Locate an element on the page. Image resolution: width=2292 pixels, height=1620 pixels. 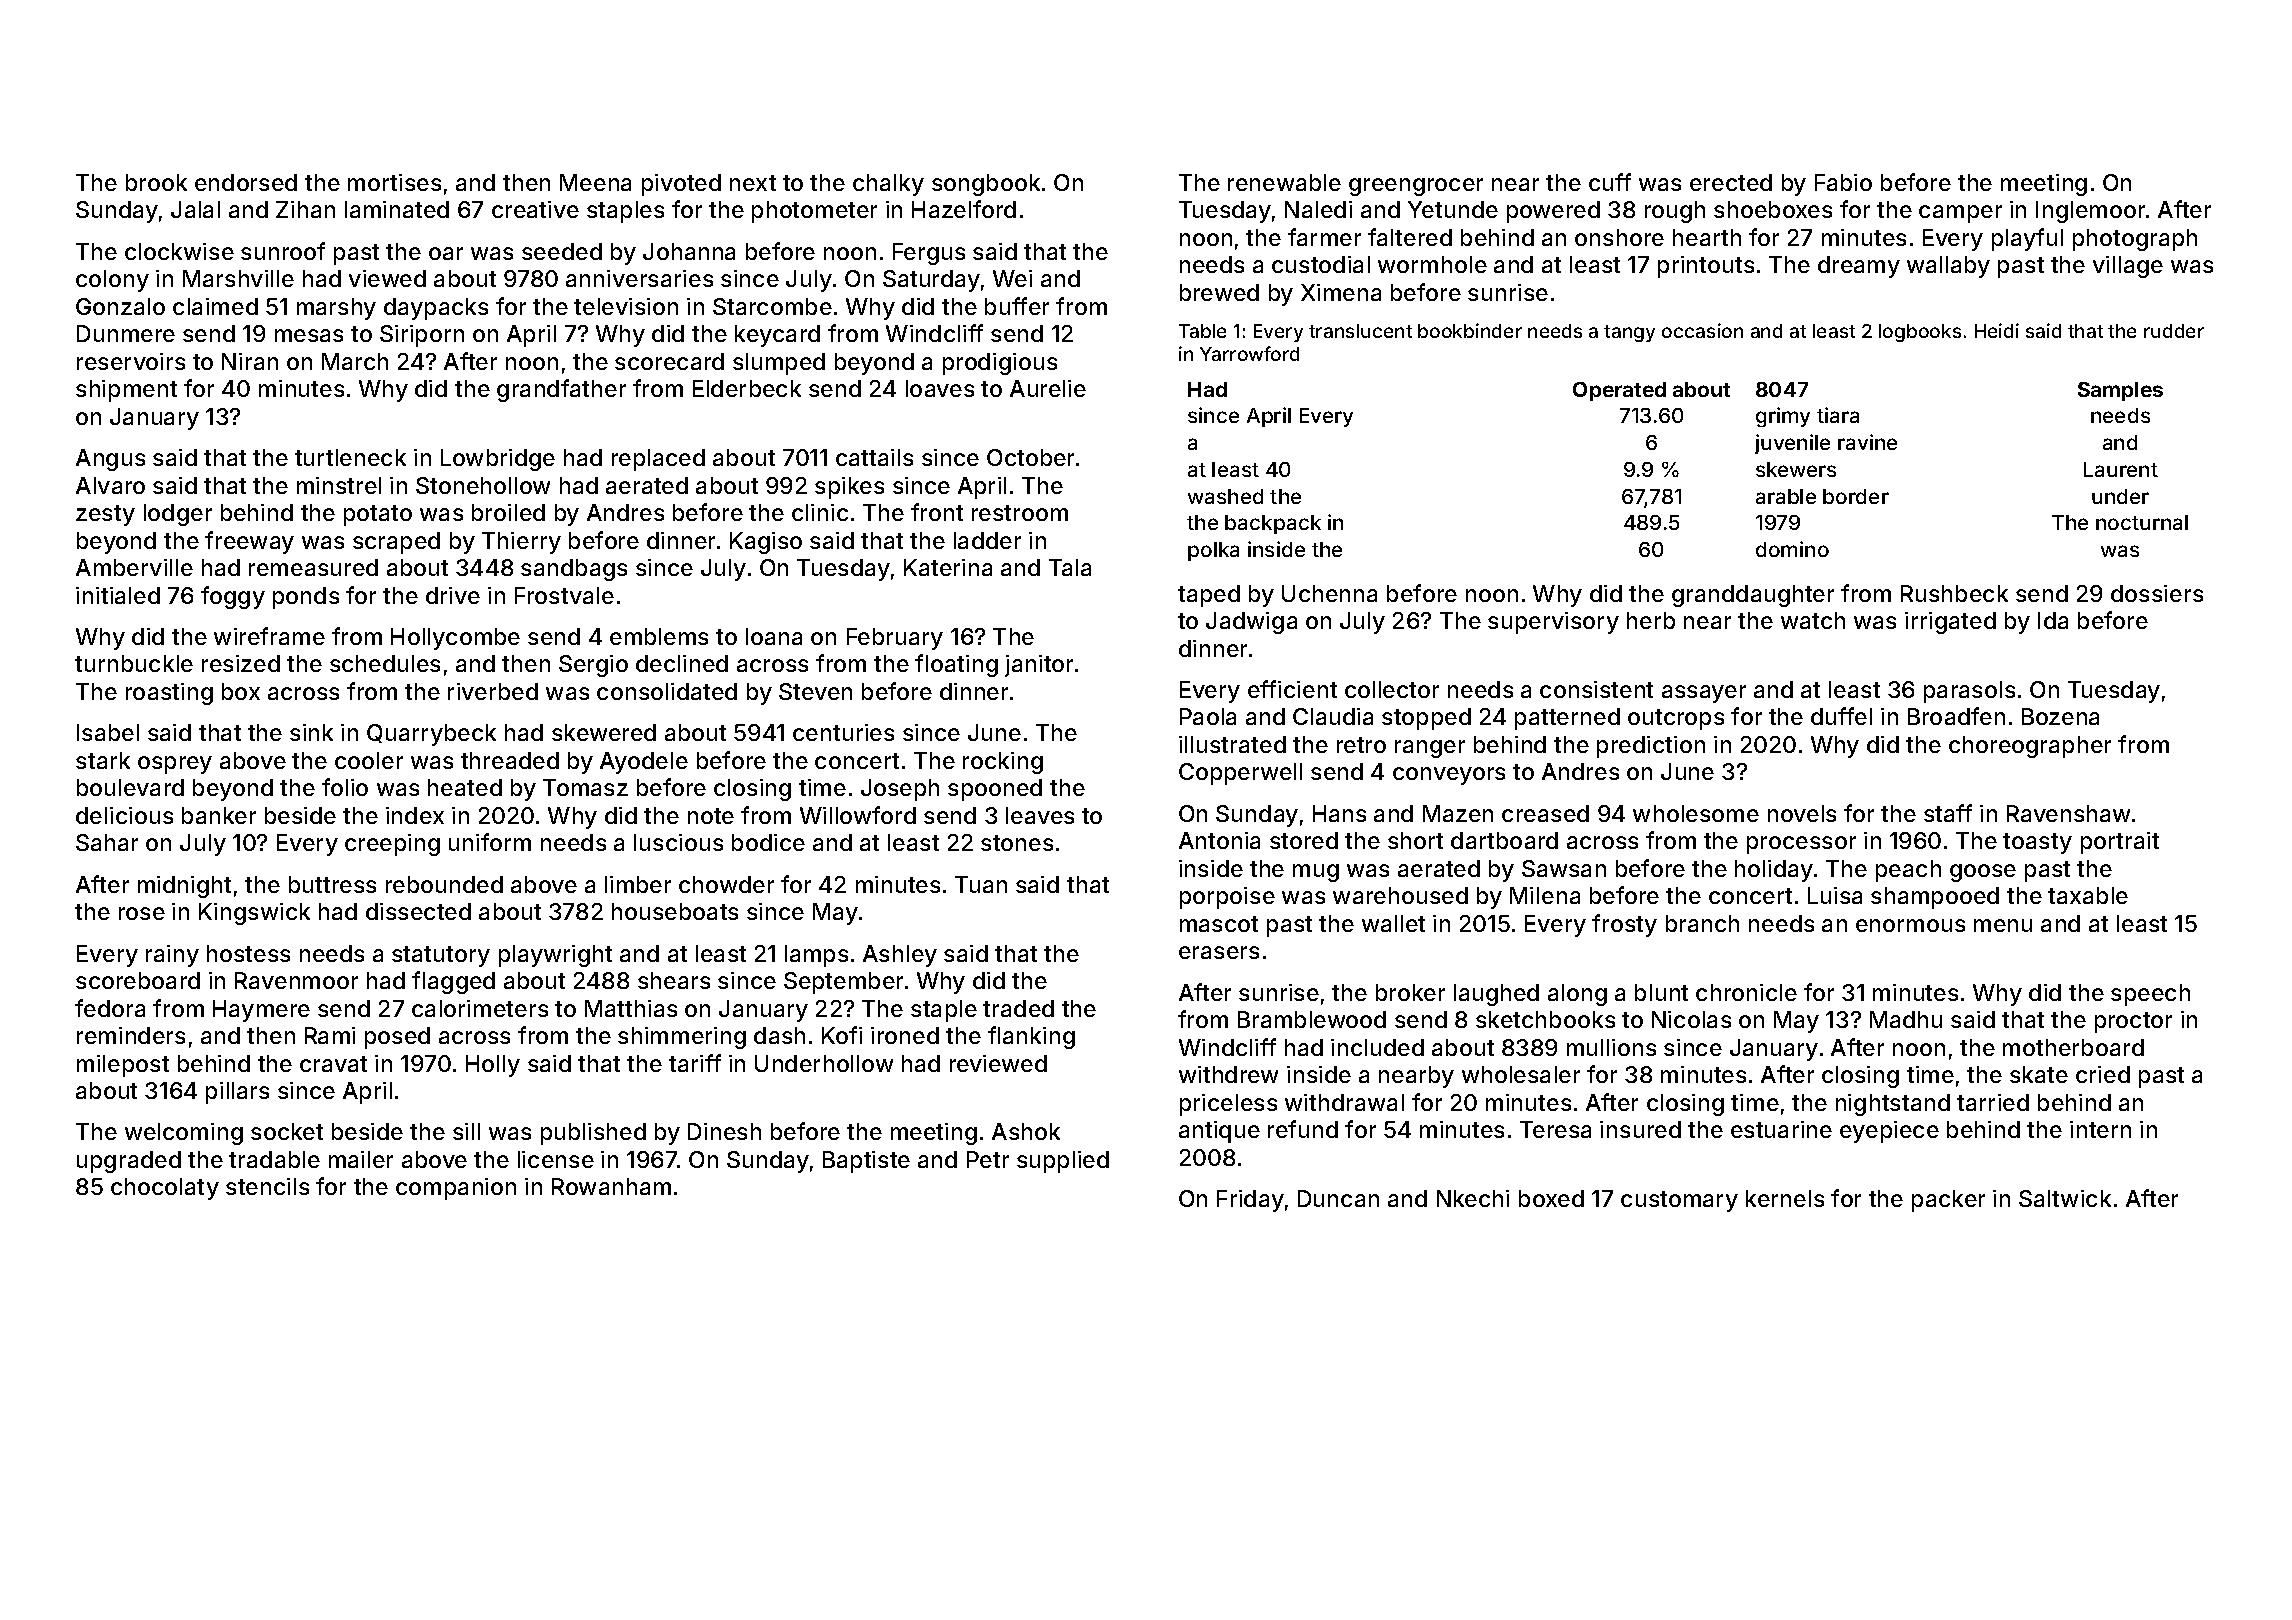
shipment is located at coordinates (126, 391).
